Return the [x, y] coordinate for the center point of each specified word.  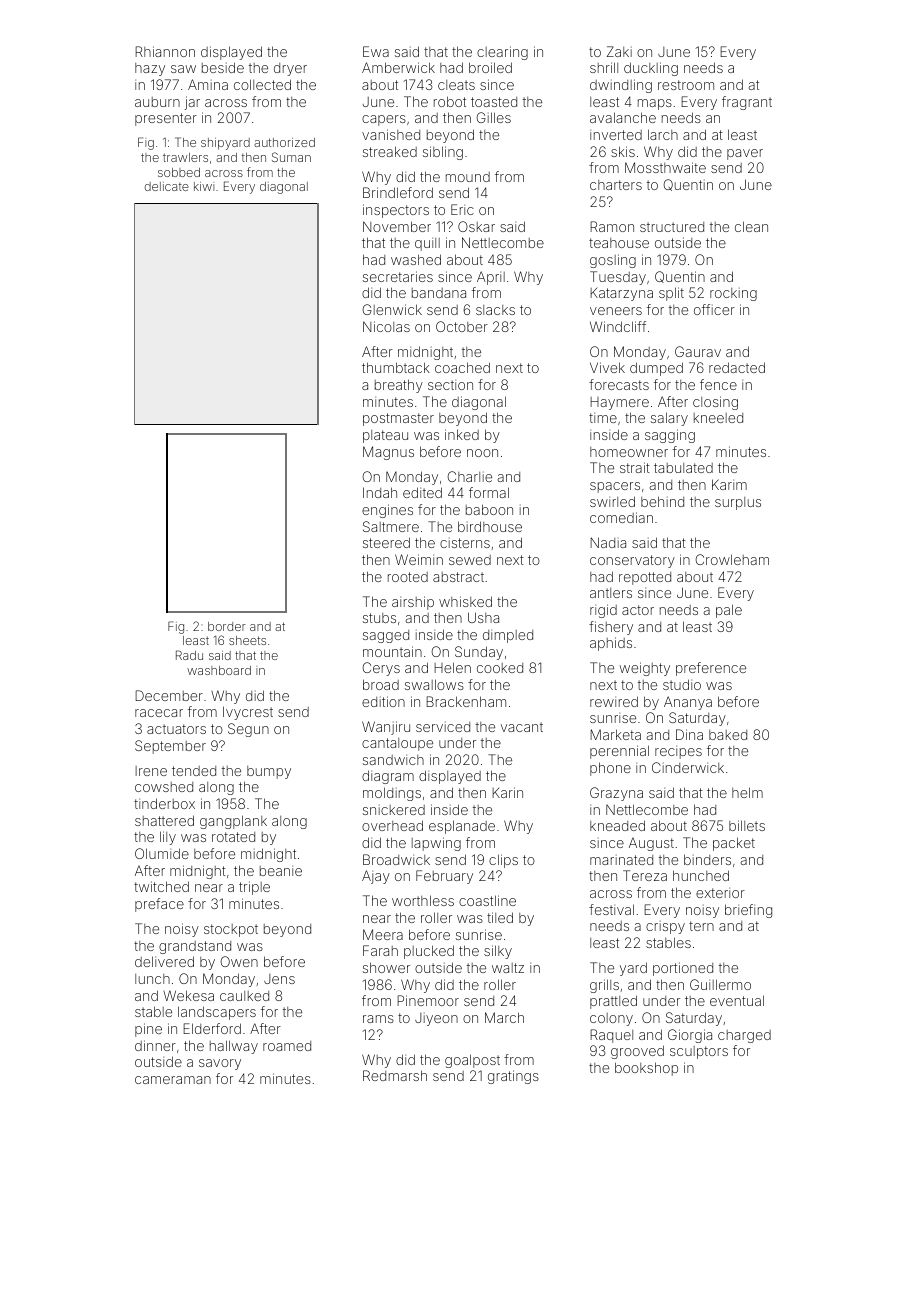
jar [192, 103]
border [227, 626]
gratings [513, 1077]
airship [413, 603]
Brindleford [398, 192]
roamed [287, 1046]
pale [729, 611]
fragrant [747, 103]
